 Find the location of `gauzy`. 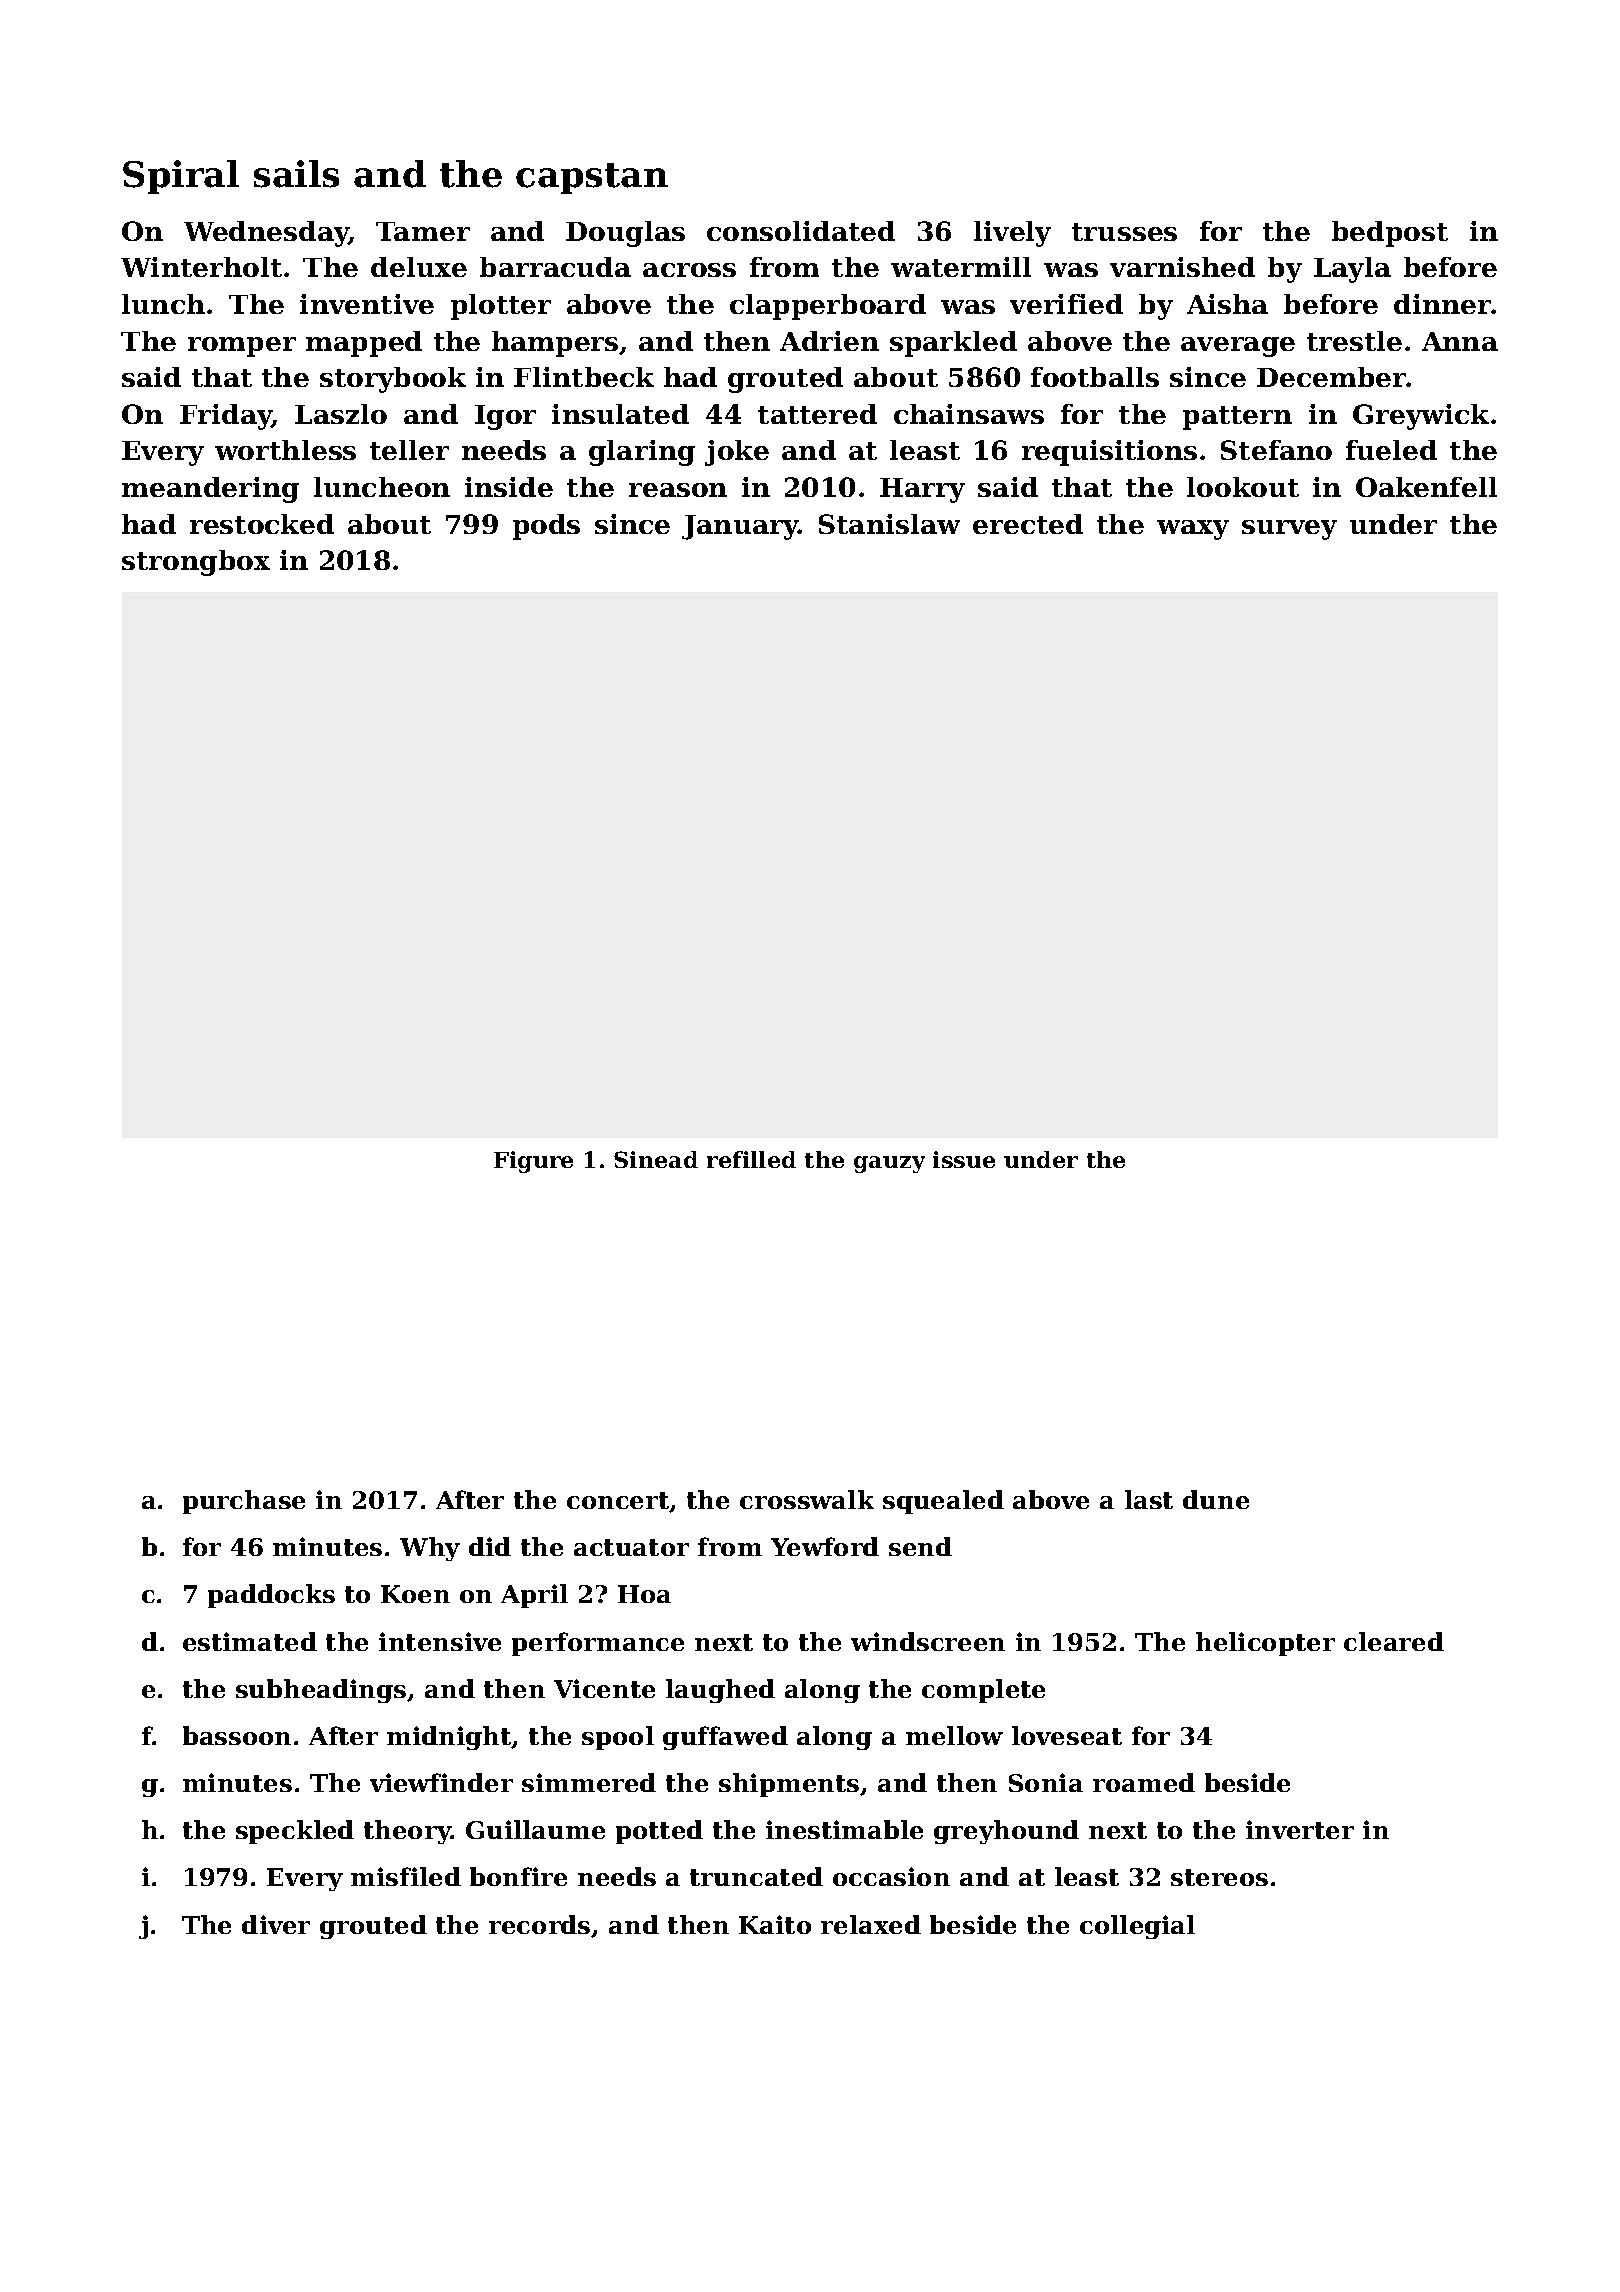

gauzy is located at coordinates (889, 1164).
